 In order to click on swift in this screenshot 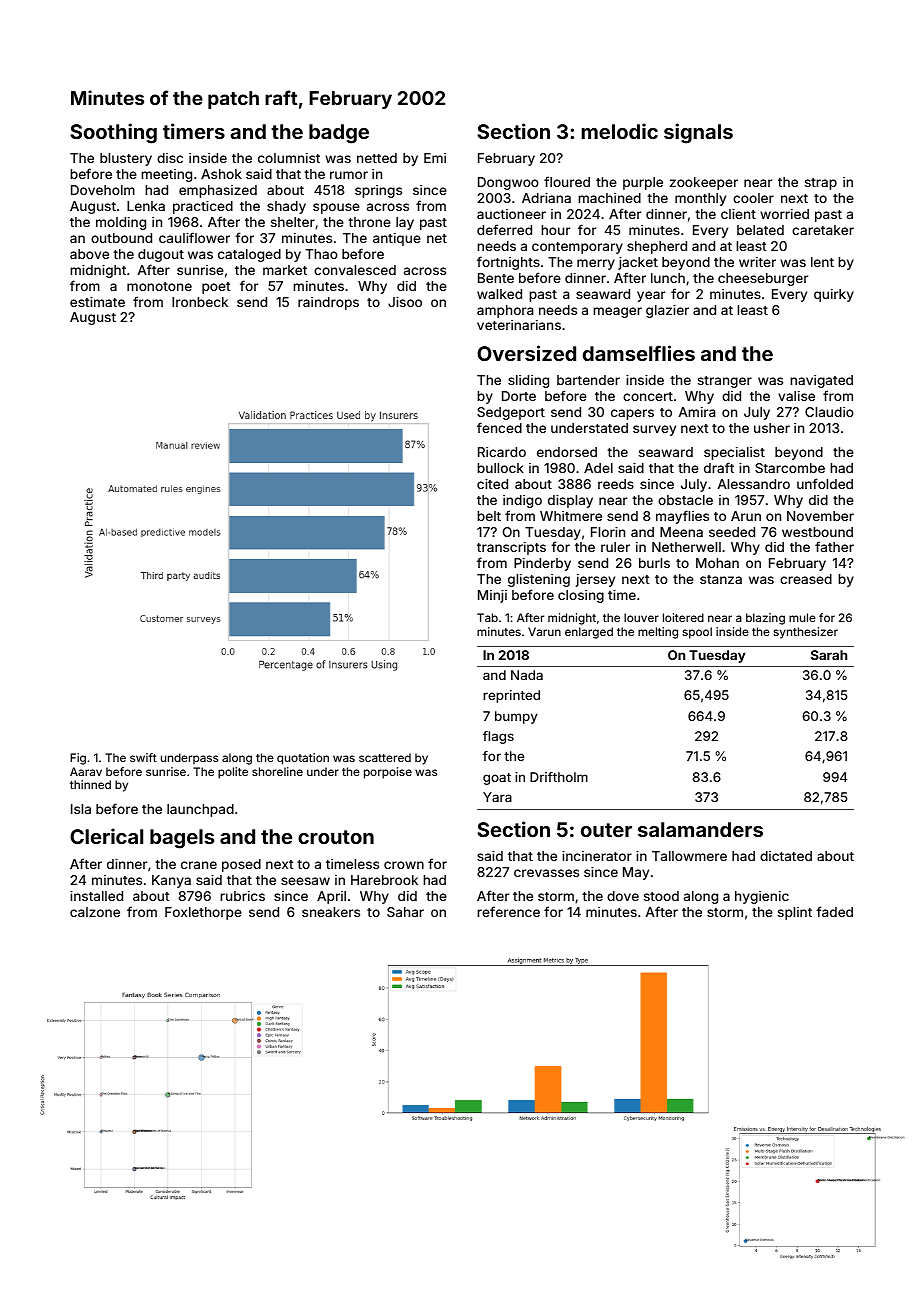, I will do `click(143, 757)`.
